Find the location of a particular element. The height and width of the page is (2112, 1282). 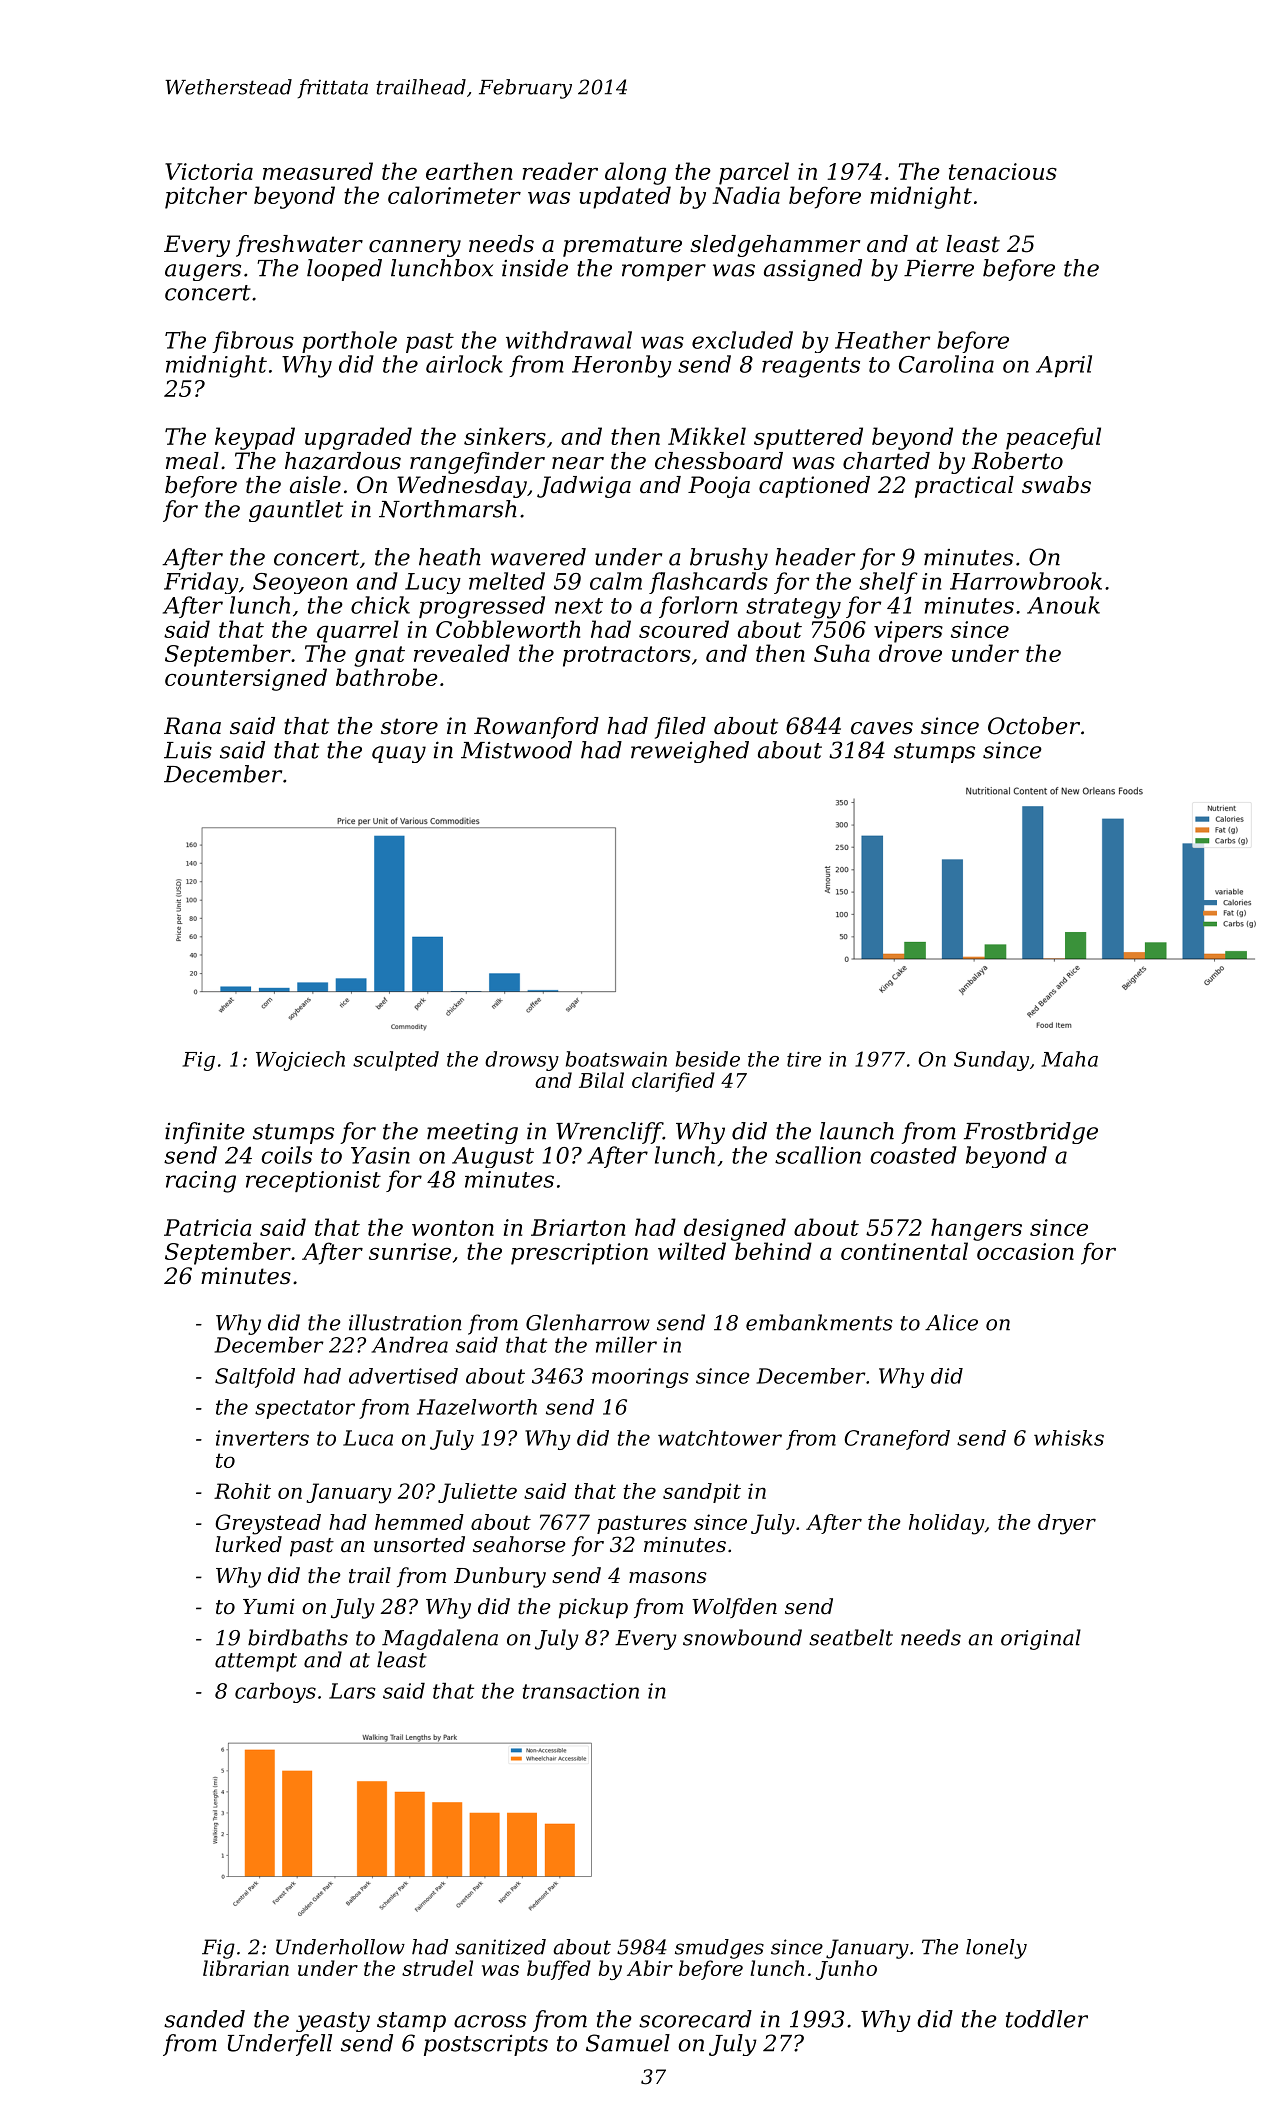

measured is located at coordinates (318, 171).
